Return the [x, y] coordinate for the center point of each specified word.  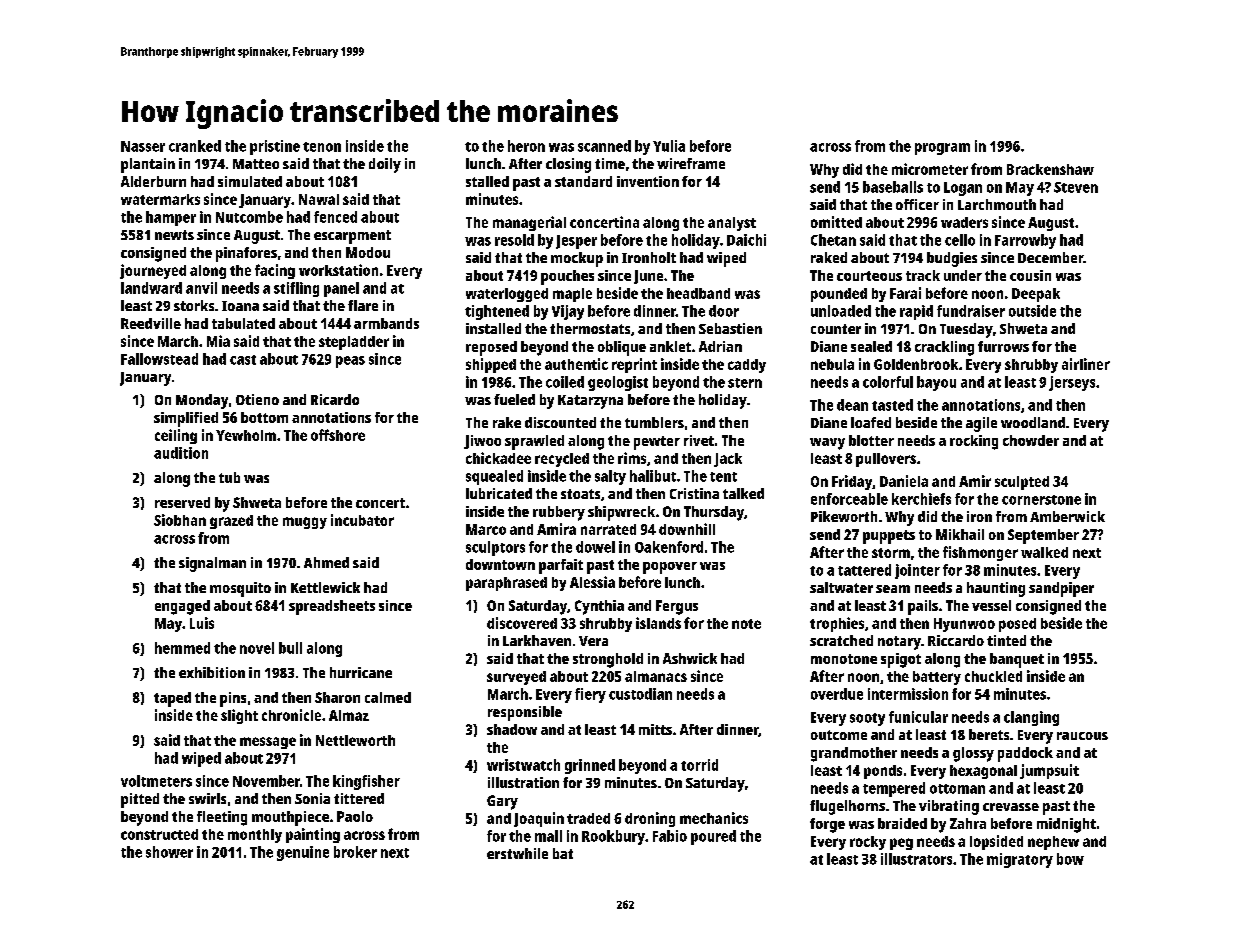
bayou [936, 383]
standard [583, 181]
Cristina [694, 493]
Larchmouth [997, 204]
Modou [368, 252]
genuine [303, 853]
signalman [212, 564]
